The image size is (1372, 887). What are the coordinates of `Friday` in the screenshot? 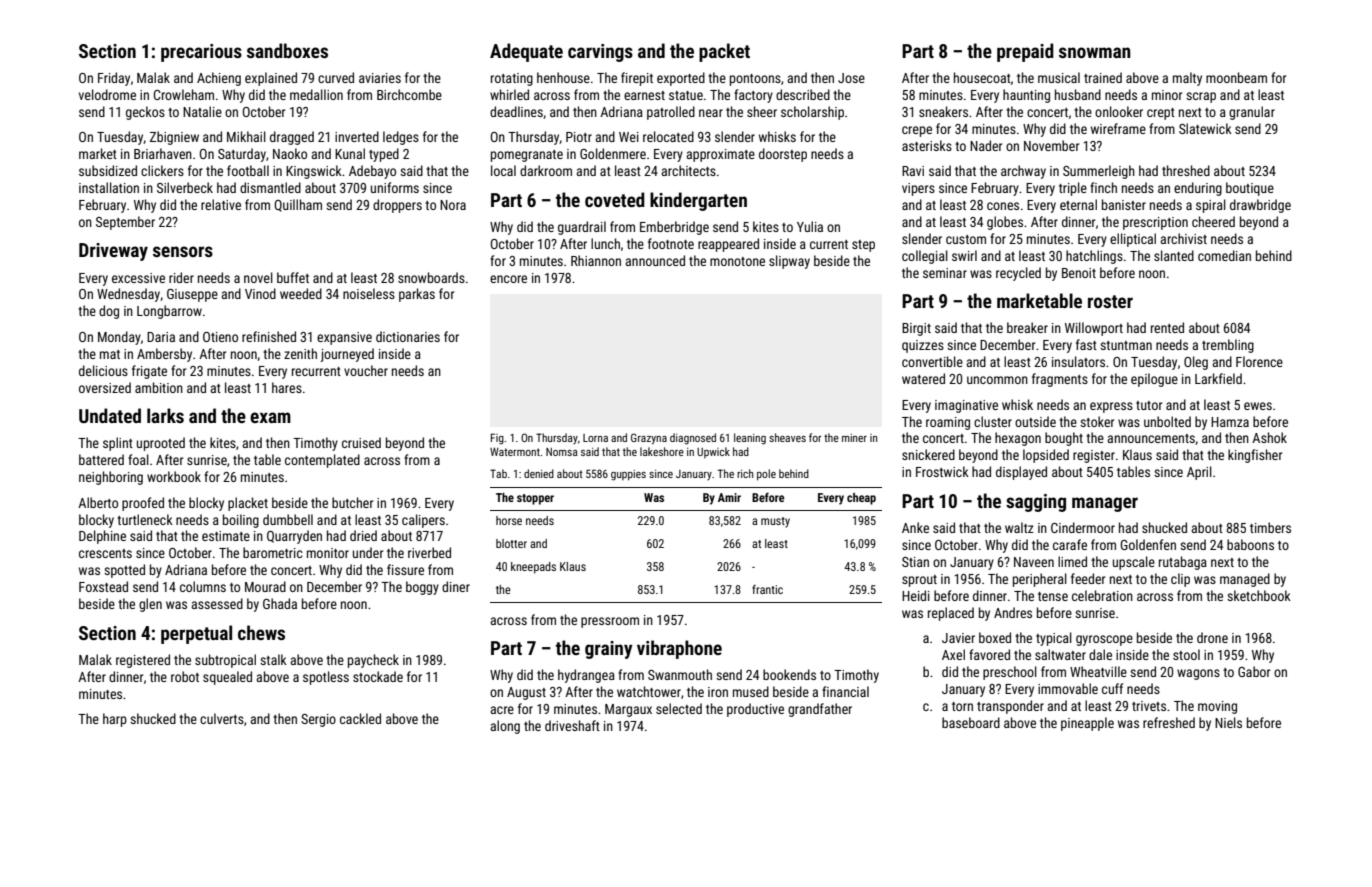 It's located at (114, 79).
